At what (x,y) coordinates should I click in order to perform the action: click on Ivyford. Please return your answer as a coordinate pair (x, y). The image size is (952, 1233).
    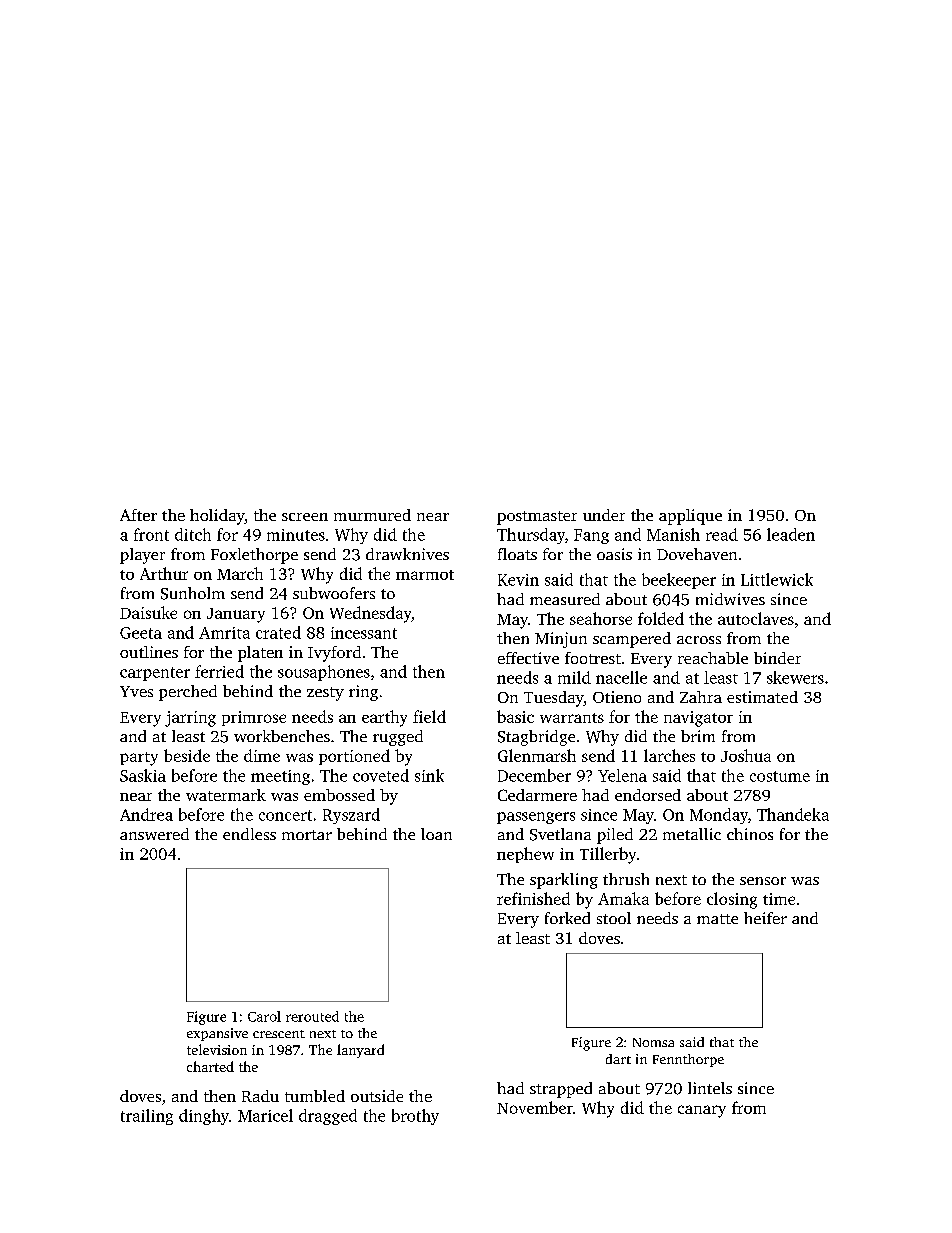
    Looking at the image, I should click on (334, 654).
